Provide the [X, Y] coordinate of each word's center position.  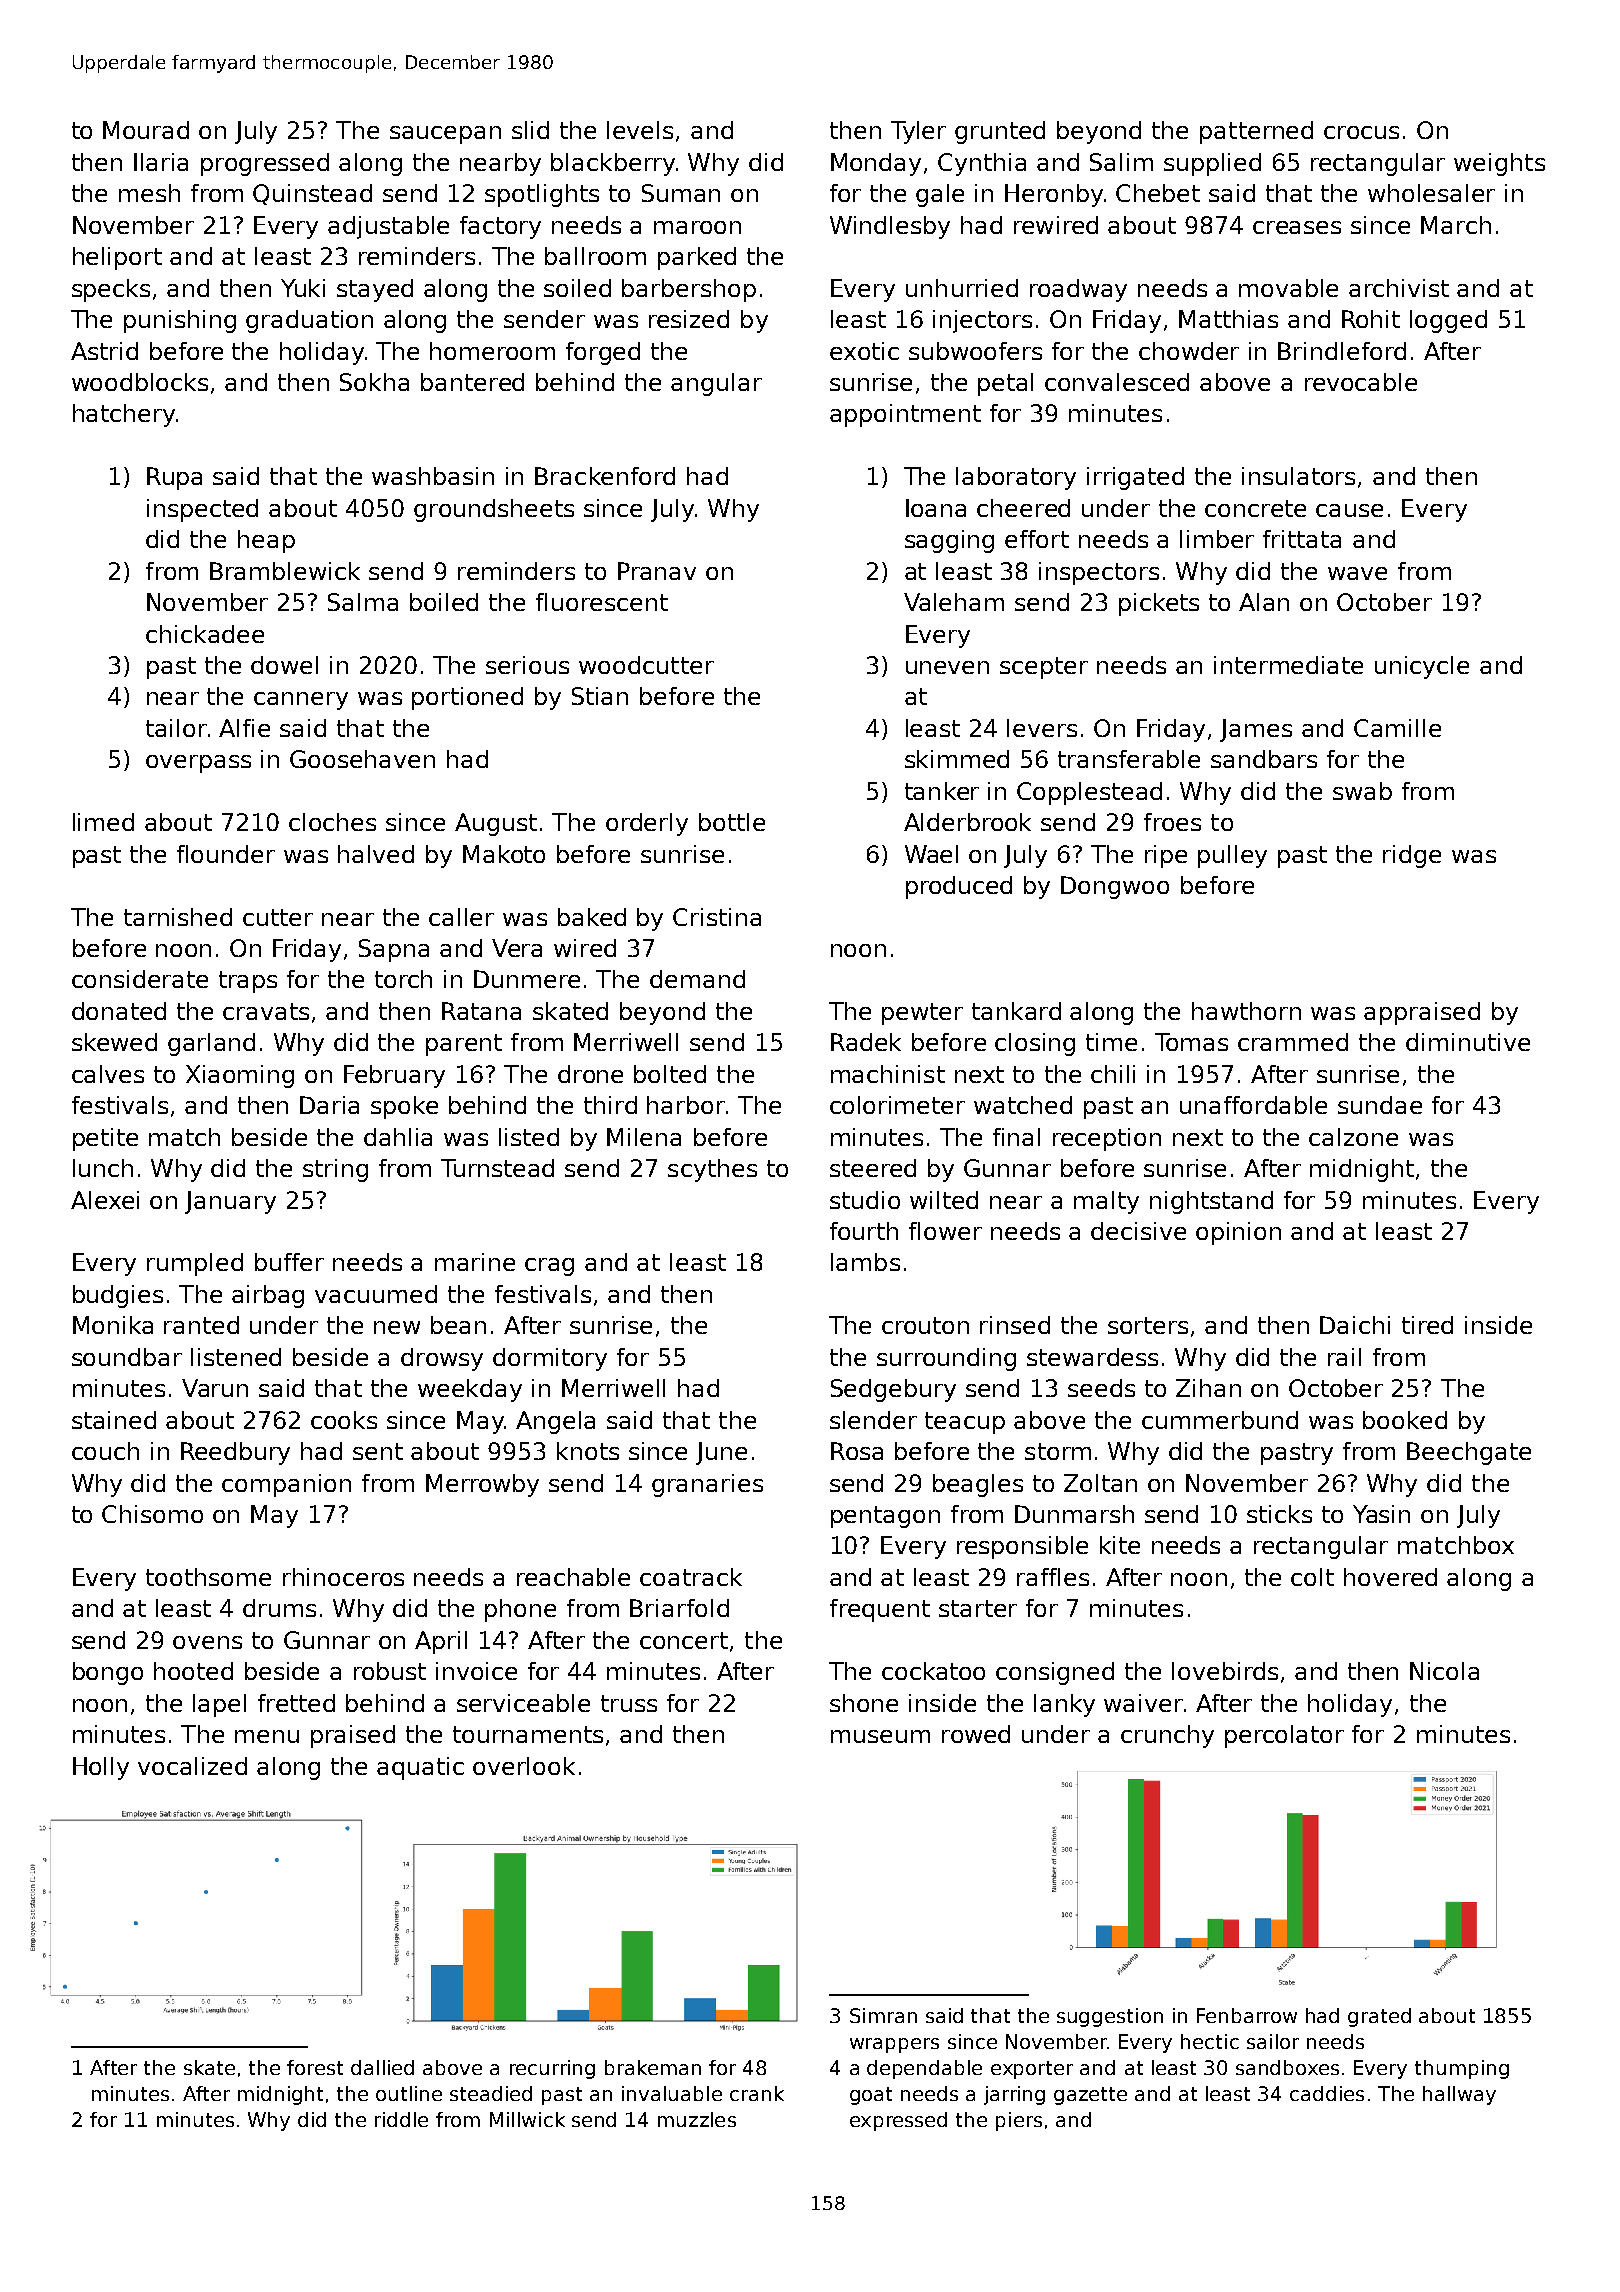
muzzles [697, 2119]
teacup [965, 1423]
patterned [1256, 132]
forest [315, 2067]
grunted [1000, 132]
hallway [1459, 2095]
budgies [118, 1296]
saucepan [445, 135]
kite [1120, 1545]
